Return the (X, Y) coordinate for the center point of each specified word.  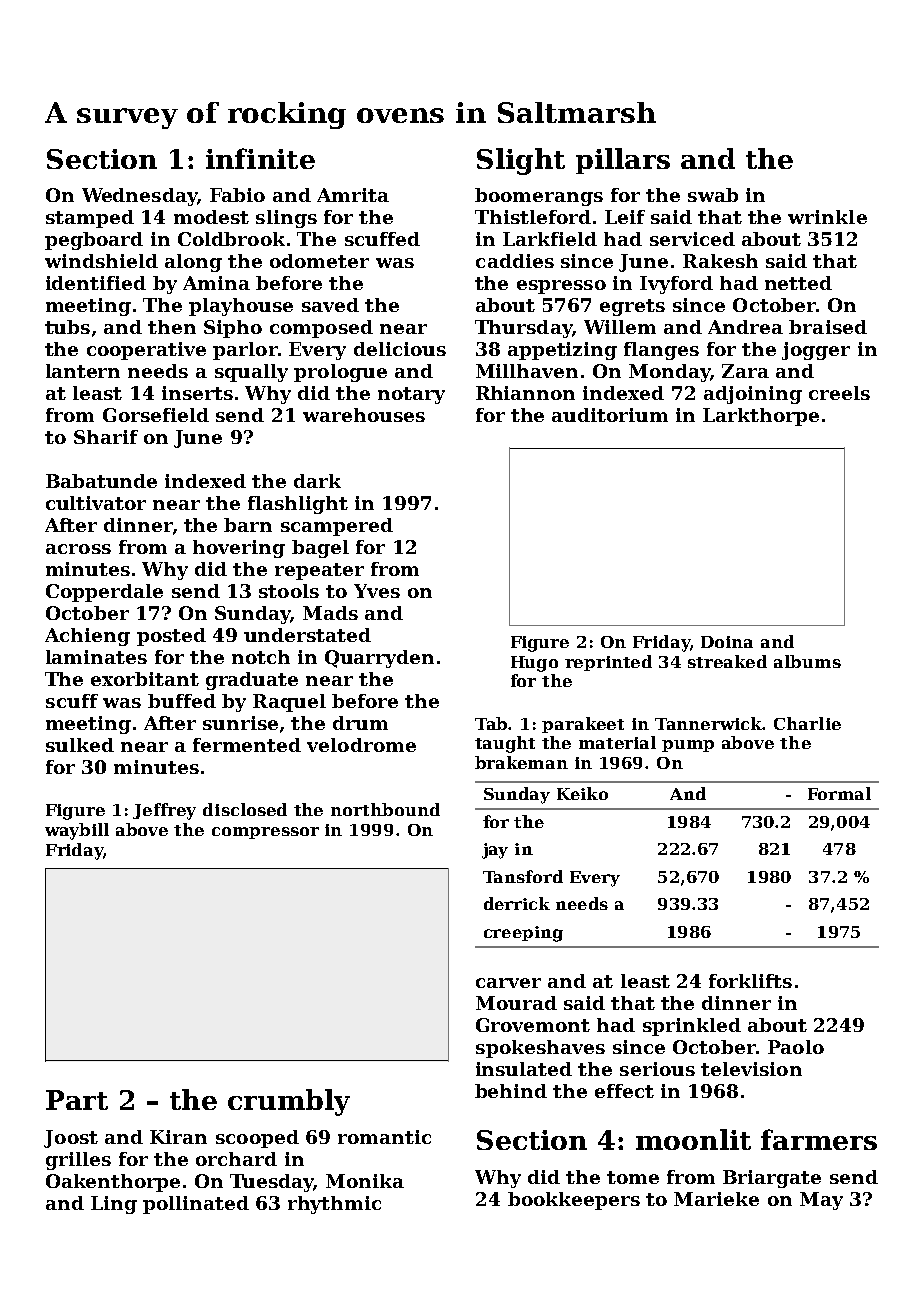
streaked (727, 661)
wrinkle (827, 217)
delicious (400, 349)
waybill (77, 831)
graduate (252, 681)
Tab (492, 723)
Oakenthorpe (113, 1183)
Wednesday (139, 197)
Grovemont (533, 1025)
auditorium (610, 415)
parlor (245, 351)
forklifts (750, 981)
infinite (260, 158)
